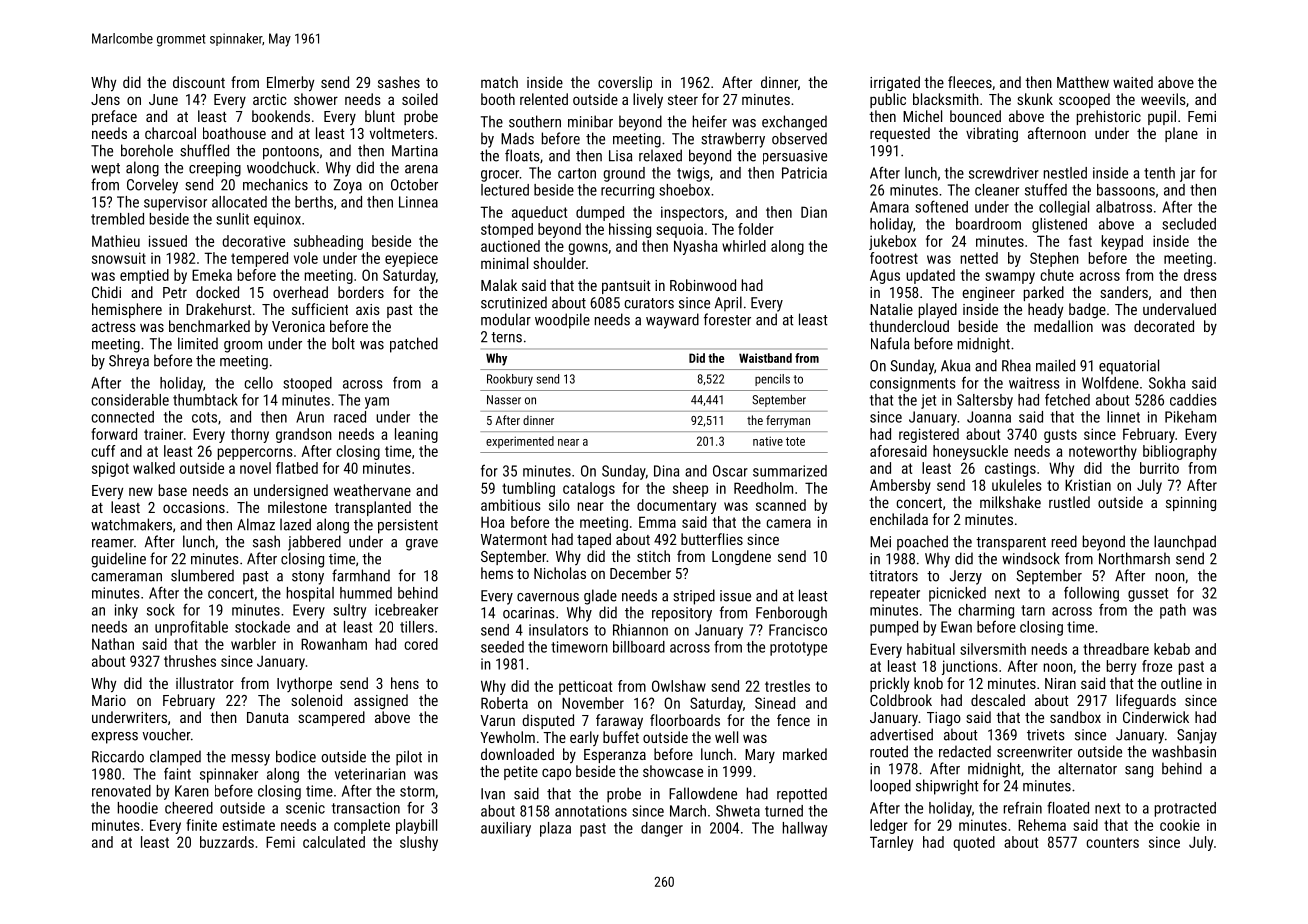 The width and height of the image is (1308, 924). I want to click on equatorial, so click(1129, 367).
